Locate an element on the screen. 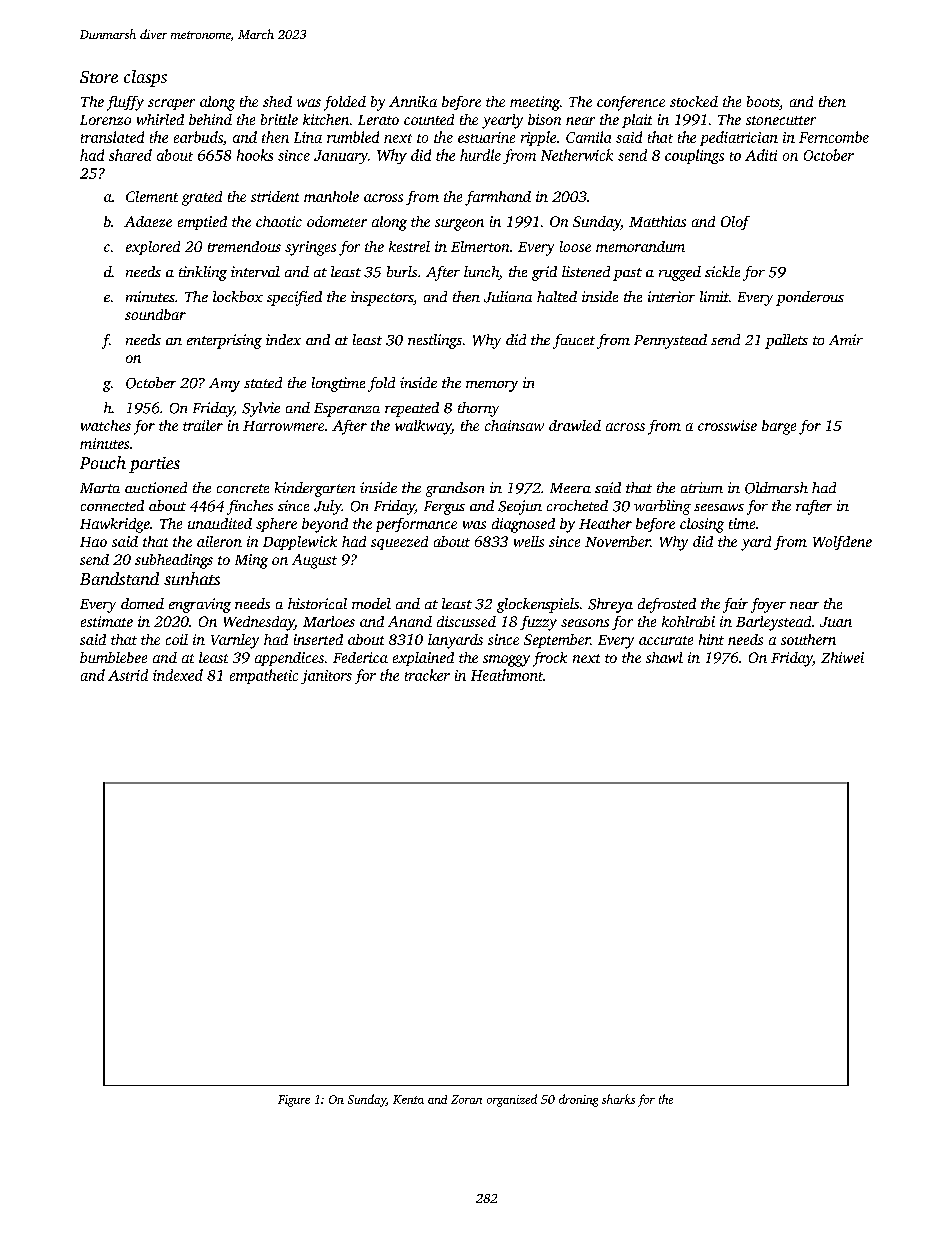  connected is located at coordinates (112, 505).
